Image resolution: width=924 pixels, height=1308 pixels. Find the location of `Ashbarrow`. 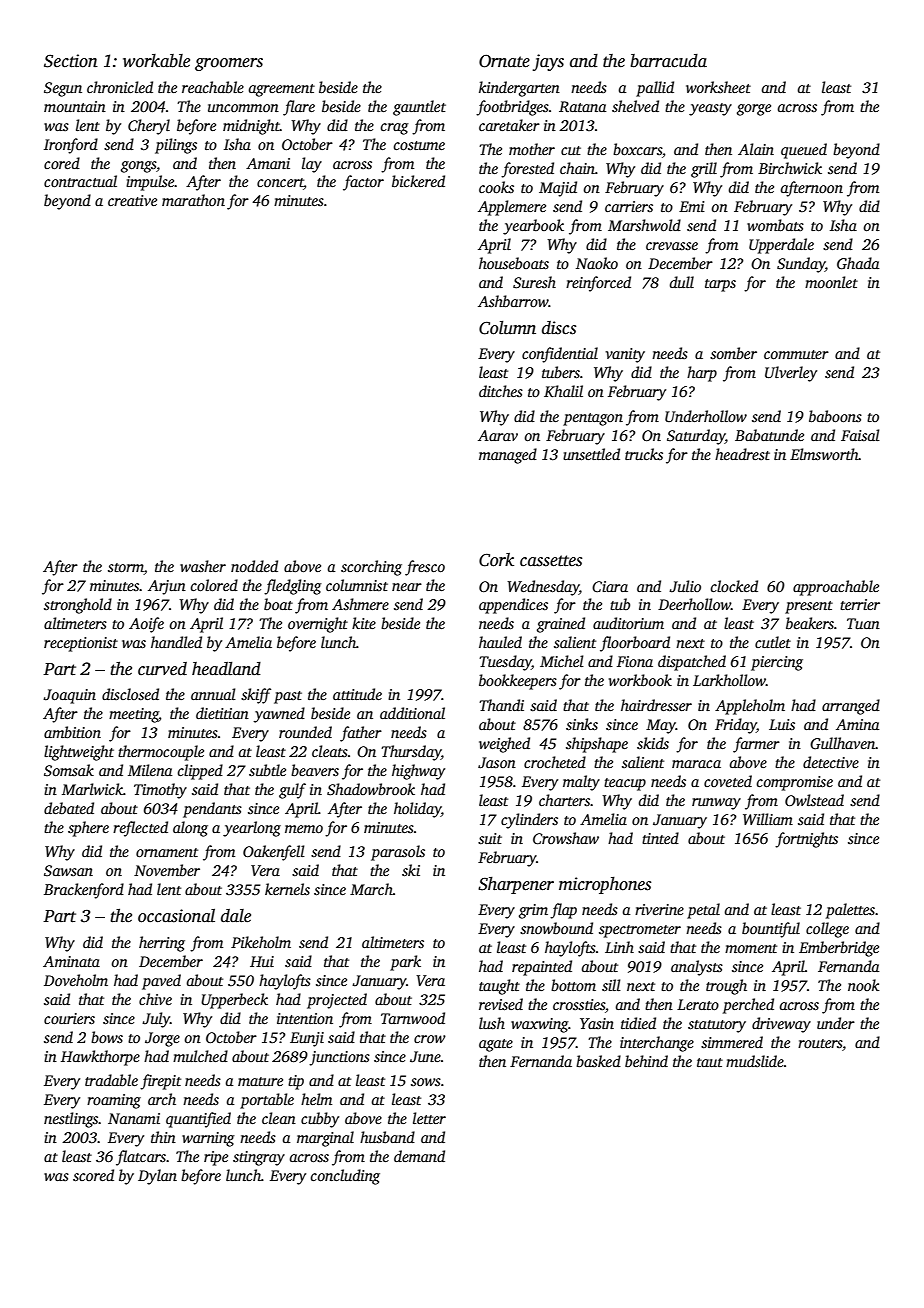

Ashbarrow is located at coordinates (513, 301).
